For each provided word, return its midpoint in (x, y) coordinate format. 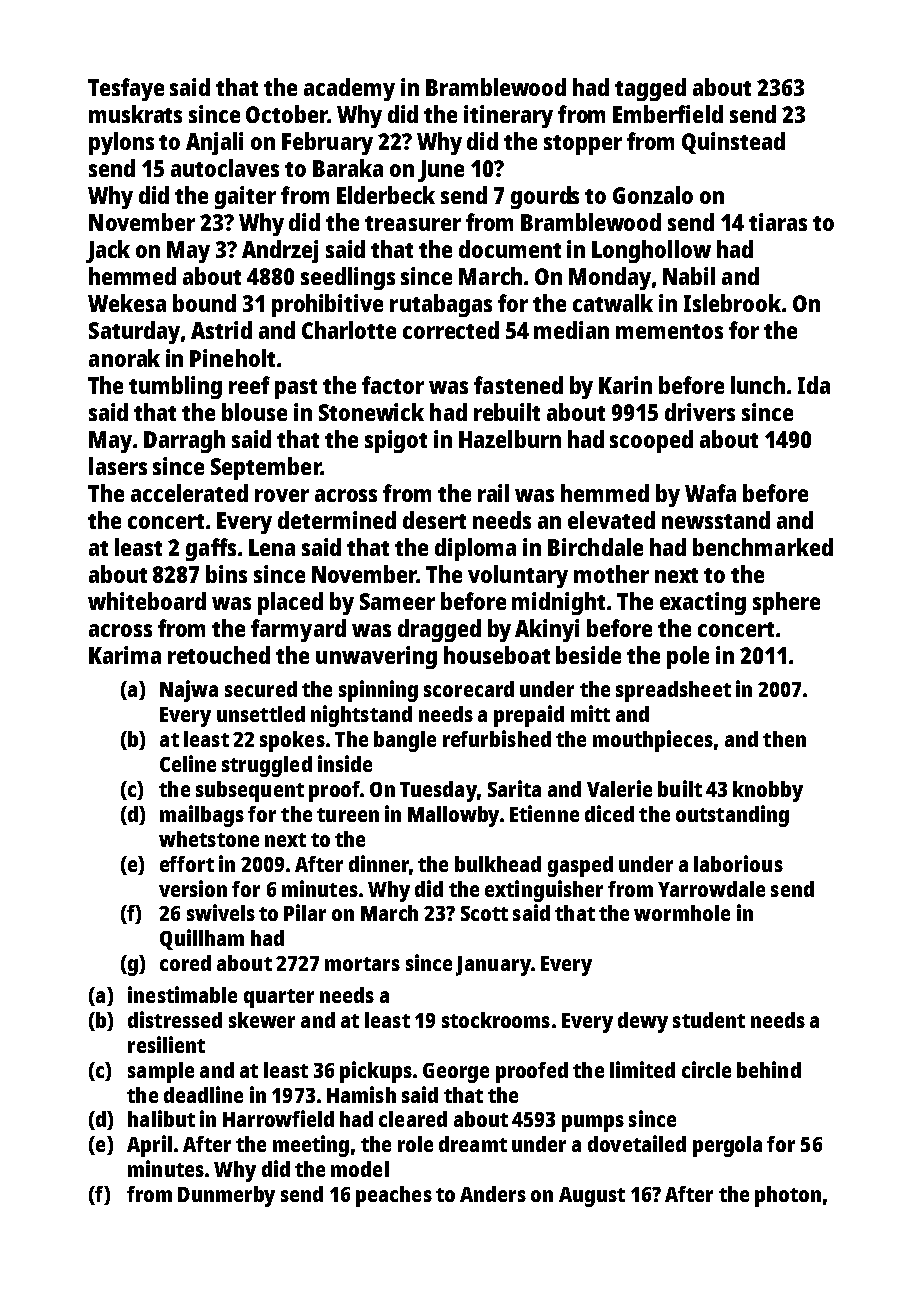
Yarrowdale (711, 889)
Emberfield (668, 114)
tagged (650, 89)
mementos (669, 331)
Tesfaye (126, 89)
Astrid (221, 330)
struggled (267, 766)
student (709, 1020)
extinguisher (544, 891)
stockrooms (496, 1020)
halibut (161, 1118)
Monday (610, 278)
